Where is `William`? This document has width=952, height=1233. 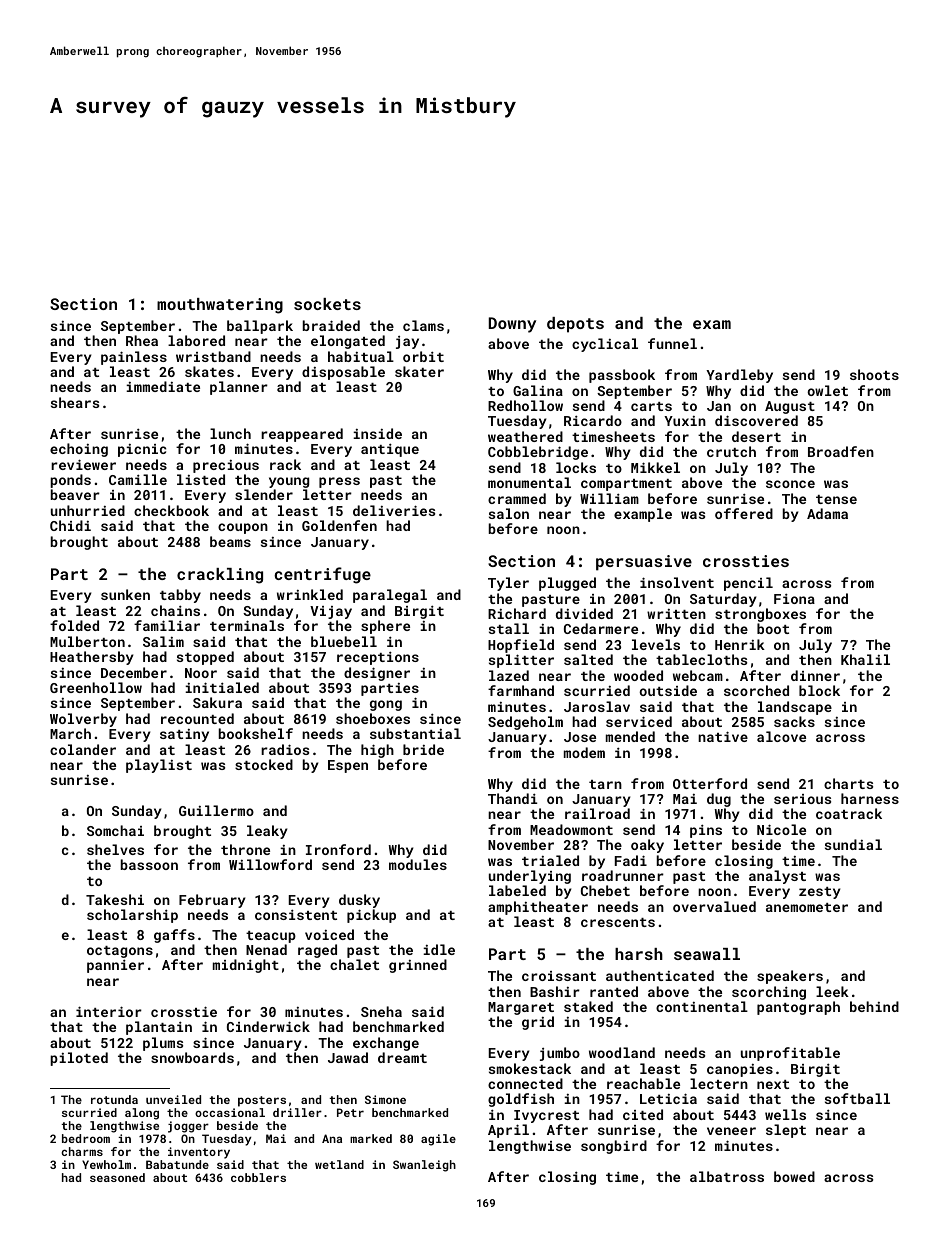 William is located at coordinates (609, 498).
